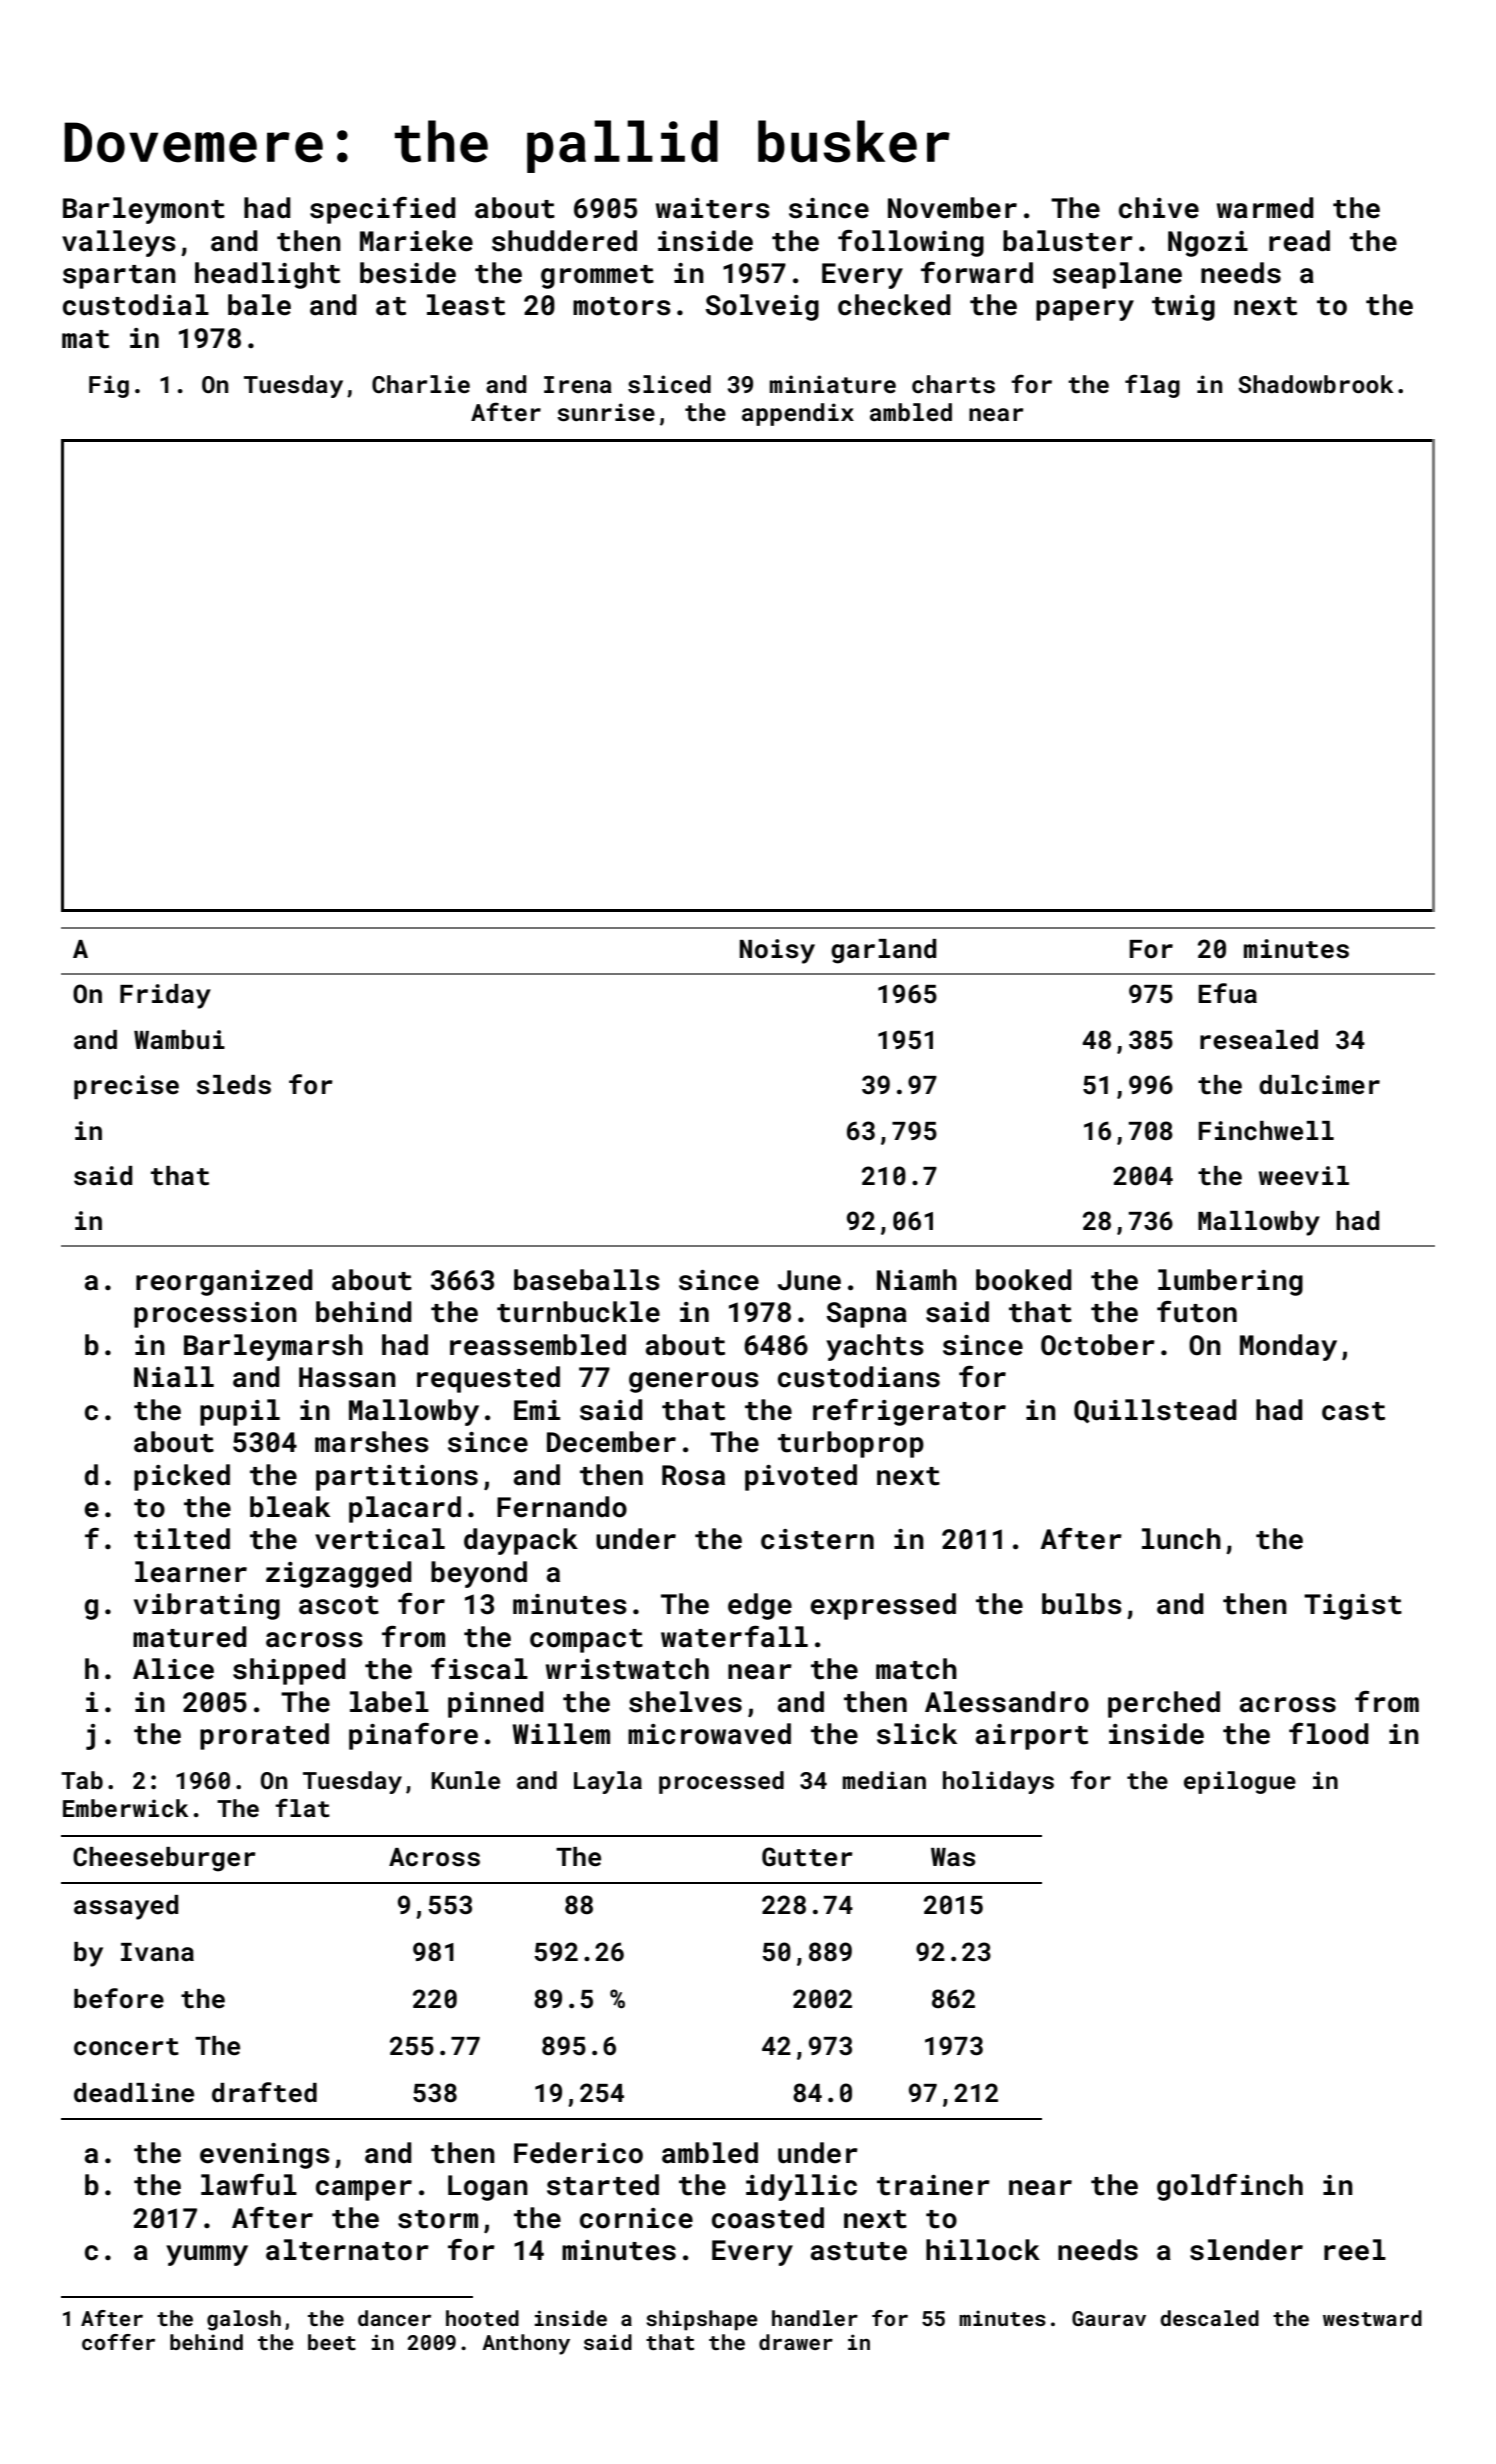  Describe the element at coordinates (1299, 241) in the document. I see `read` at that location.
